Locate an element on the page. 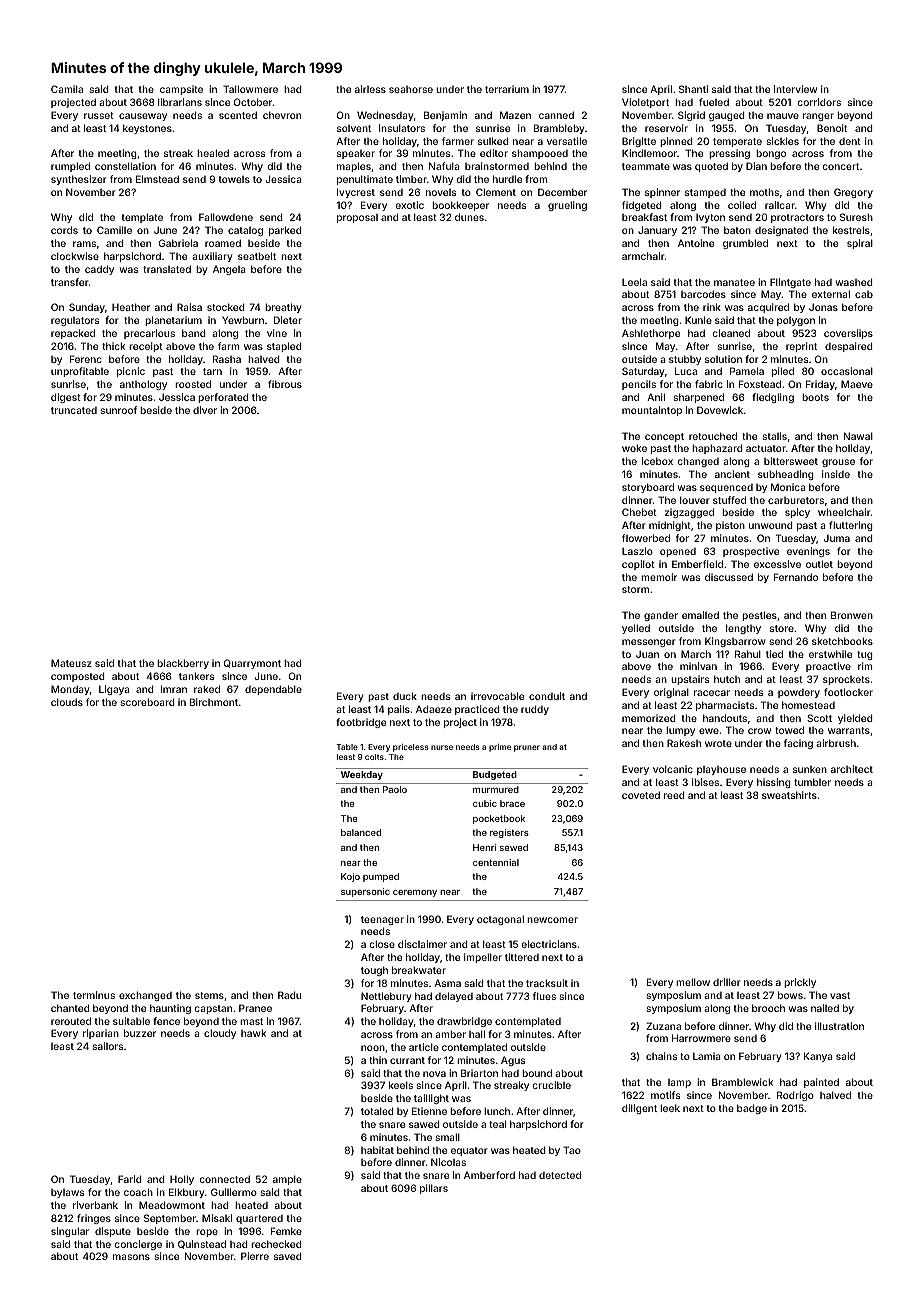 This image has height=1308, width=924. Raisa is located at coordinates (189, 307).
